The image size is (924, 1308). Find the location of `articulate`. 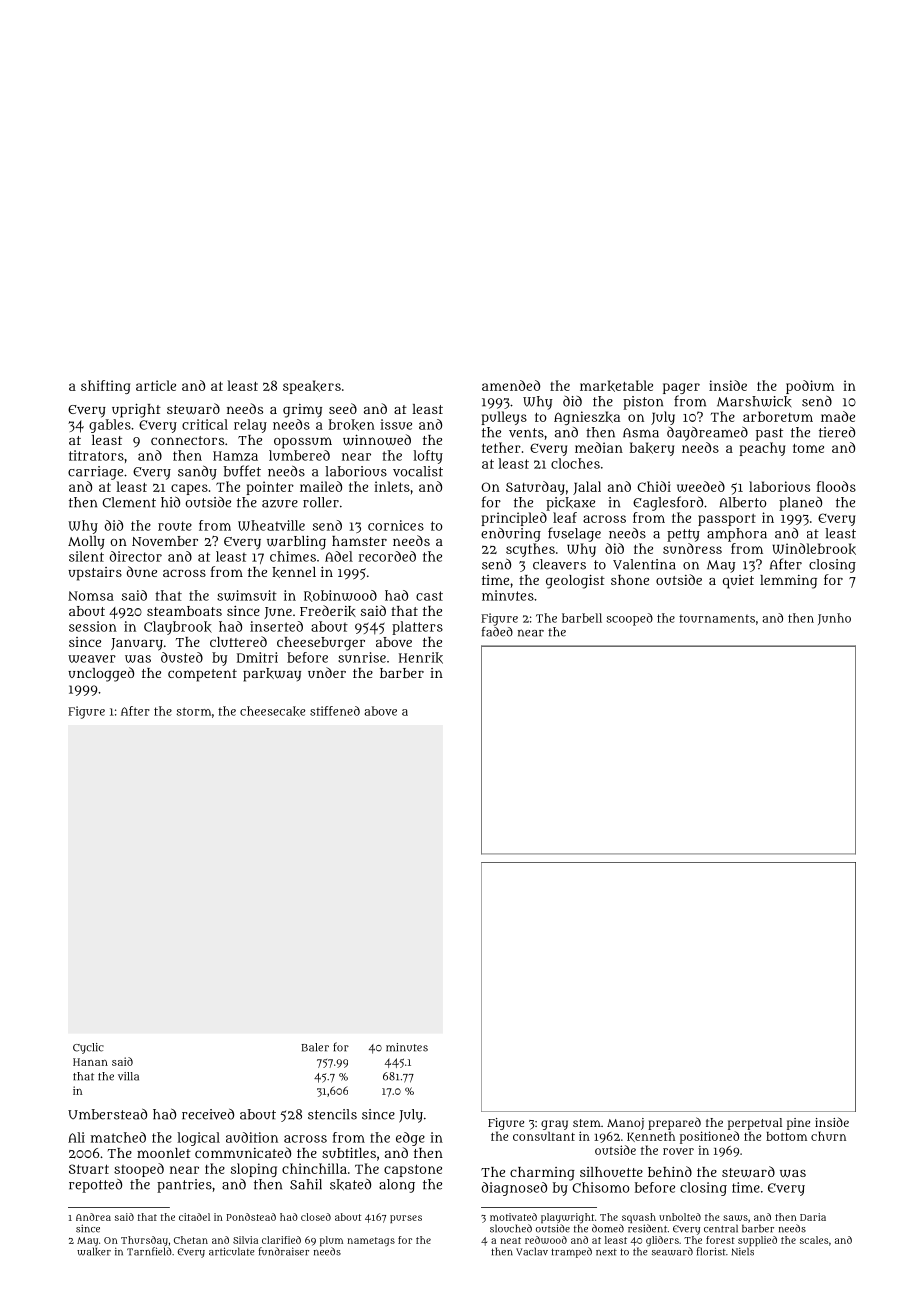

articulate is located at coordinates (232, 1251).
